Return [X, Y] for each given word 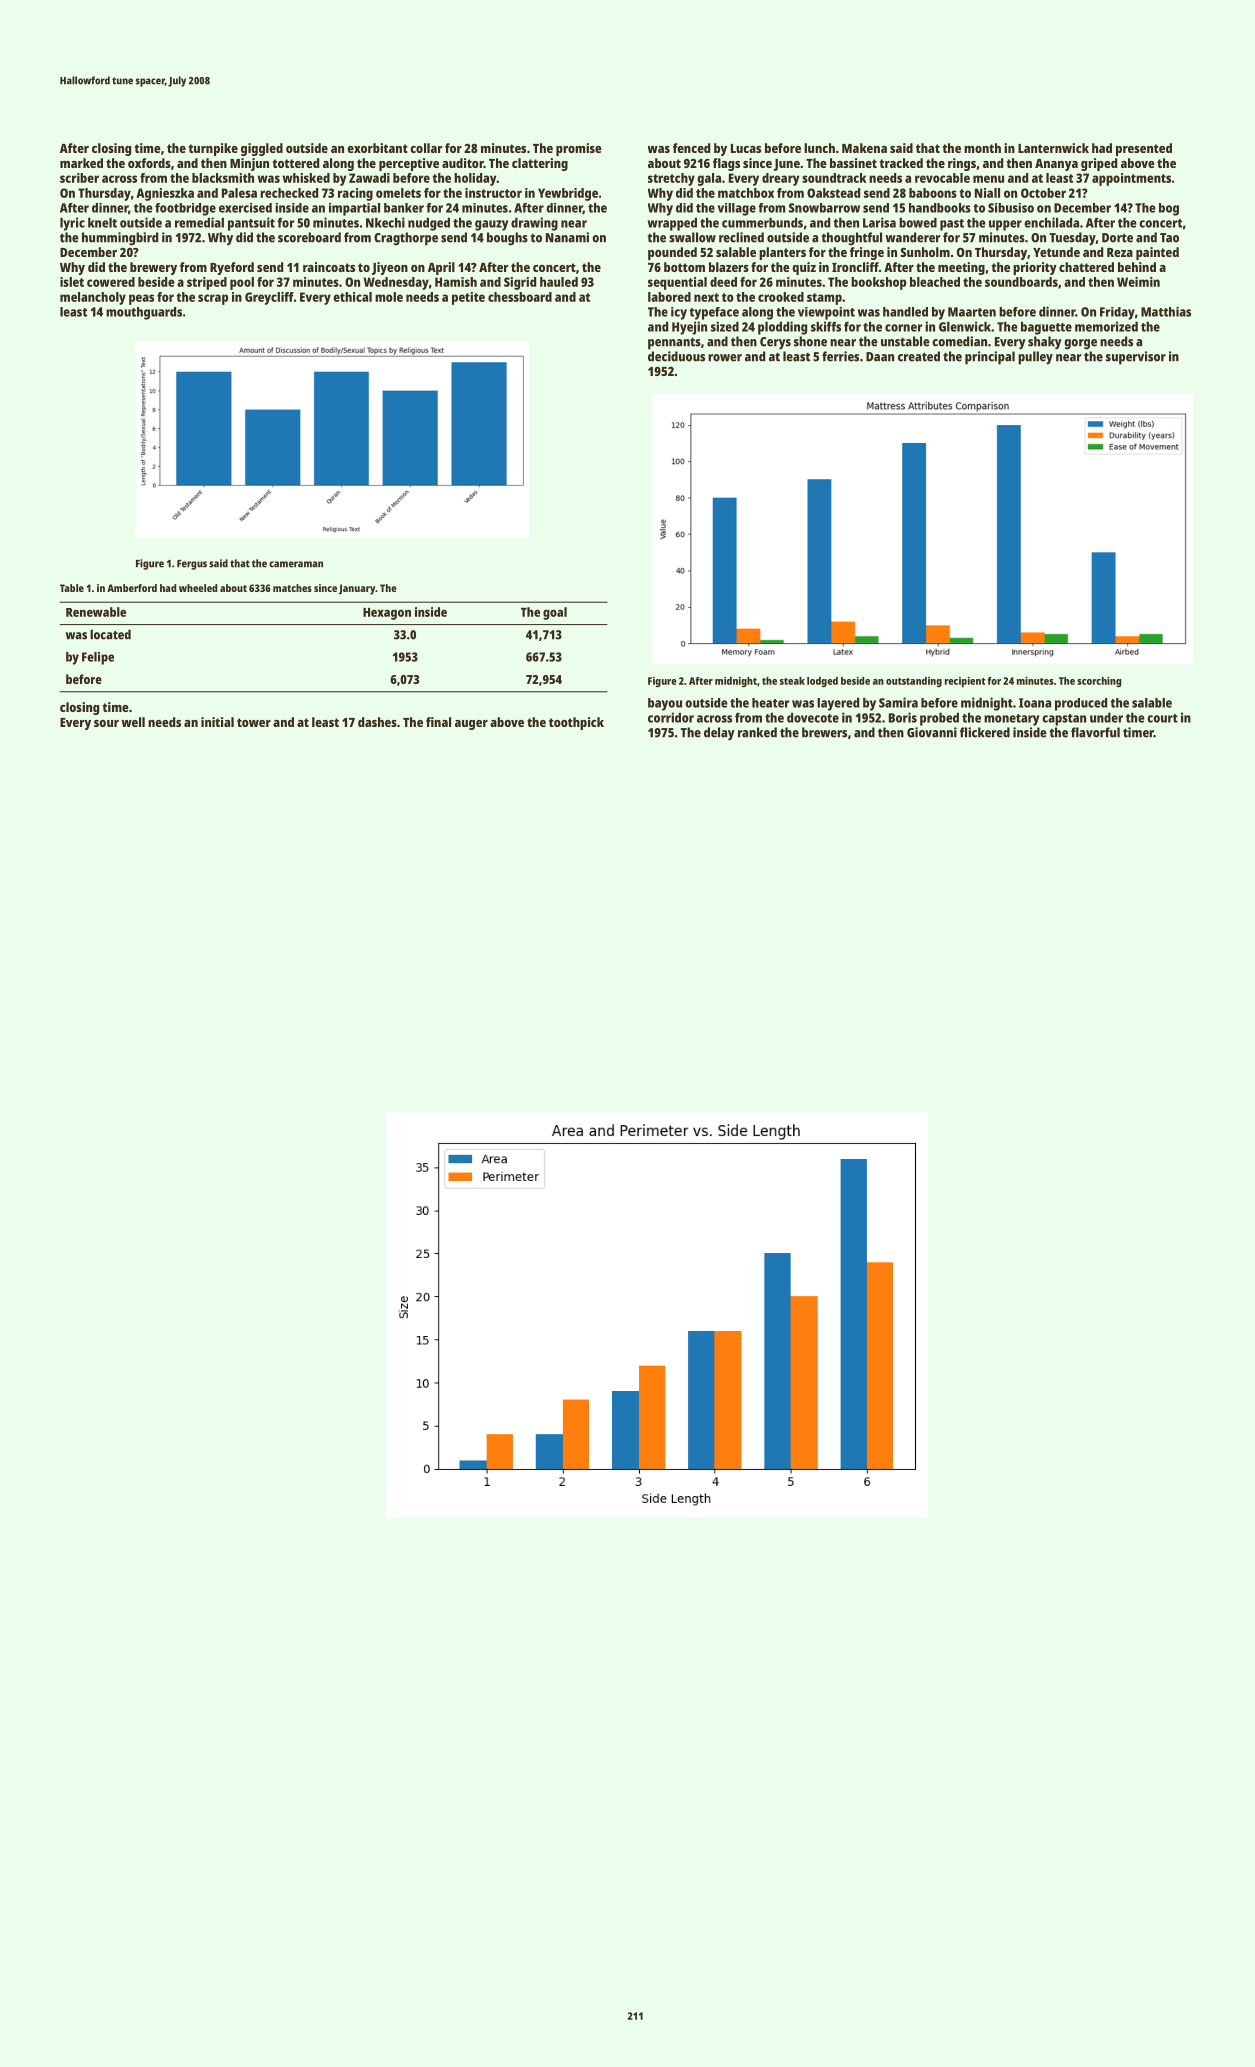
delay [719, 734]
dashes [377, 722]
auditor [463, 163]
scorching [1099, 682]
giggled [262, 149]
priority [1035, 268]
